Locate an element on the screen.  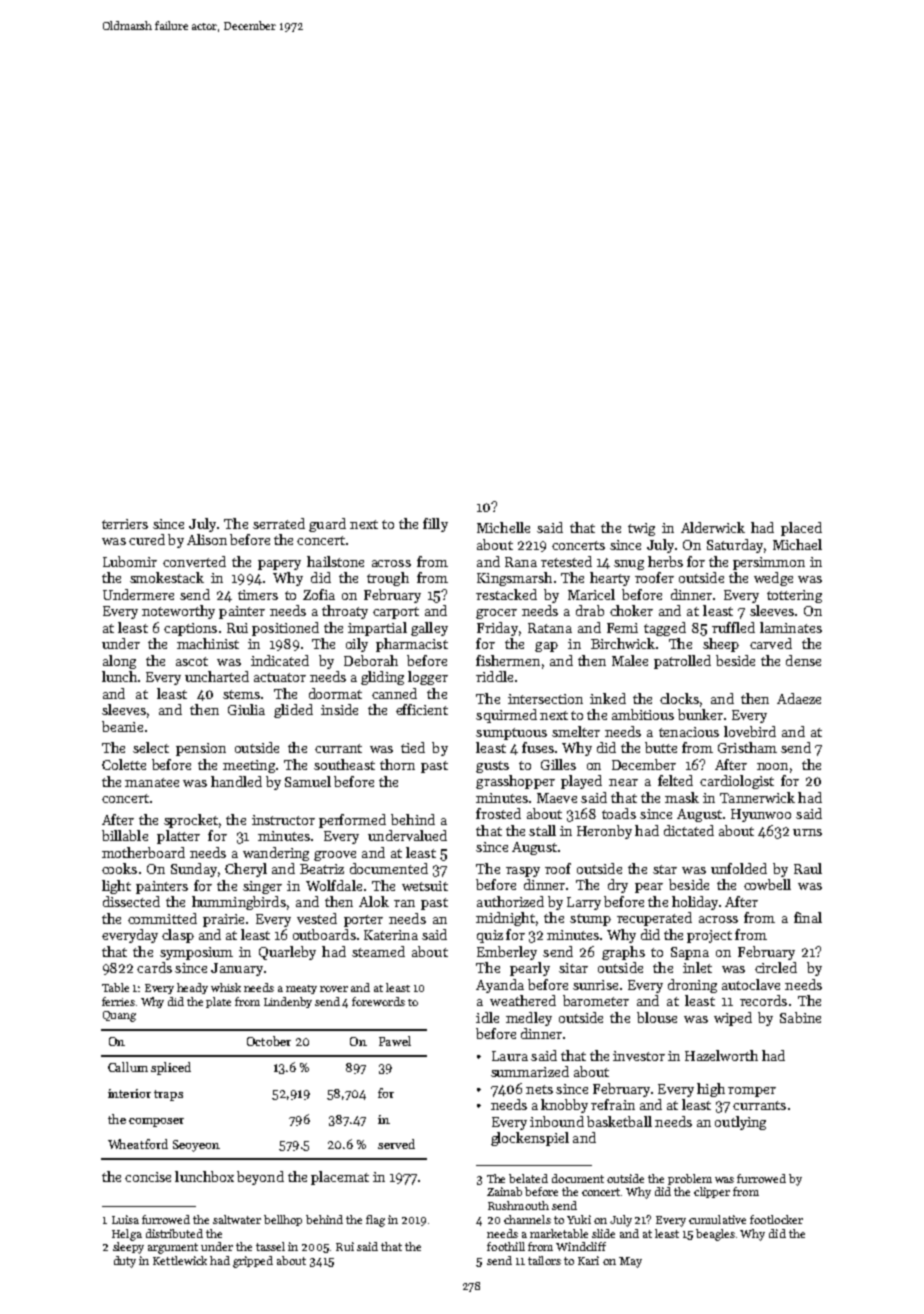
saltwater is located at coordinates (237, 1219).
